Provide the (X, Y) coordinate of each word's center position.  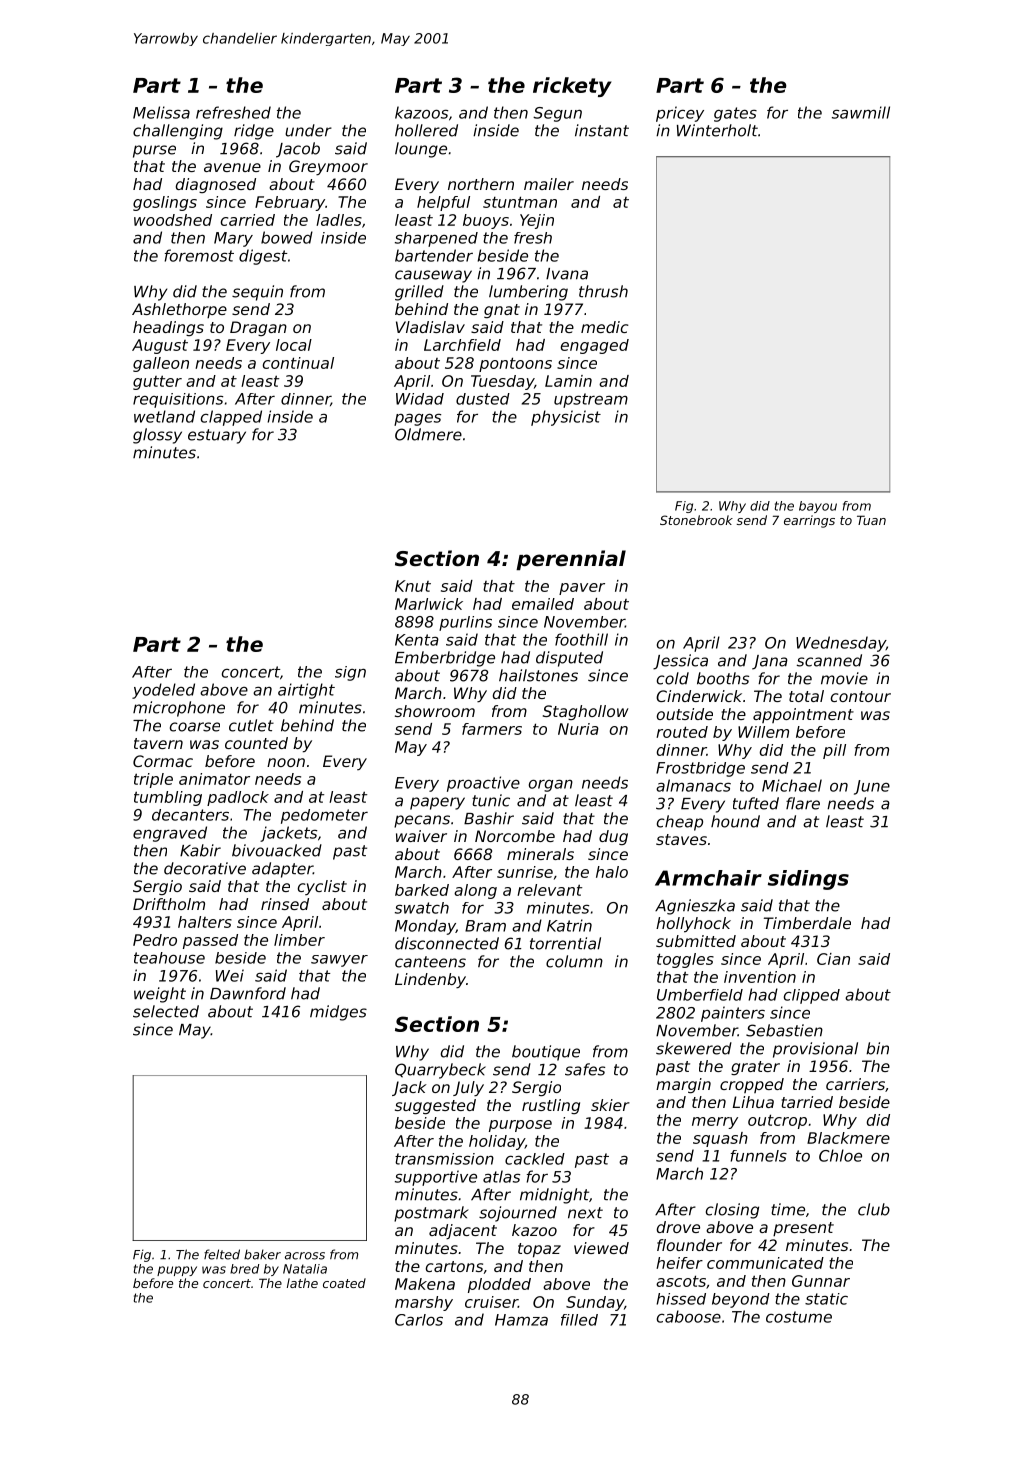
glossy (157, 436)
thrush (603, 291)
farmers (492, 729)
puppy (177, 1271)
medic (605, 327)
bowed (287, 237)
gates (735, 114)
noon (286, 762)
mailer (549, 184)
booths (723, 678)
